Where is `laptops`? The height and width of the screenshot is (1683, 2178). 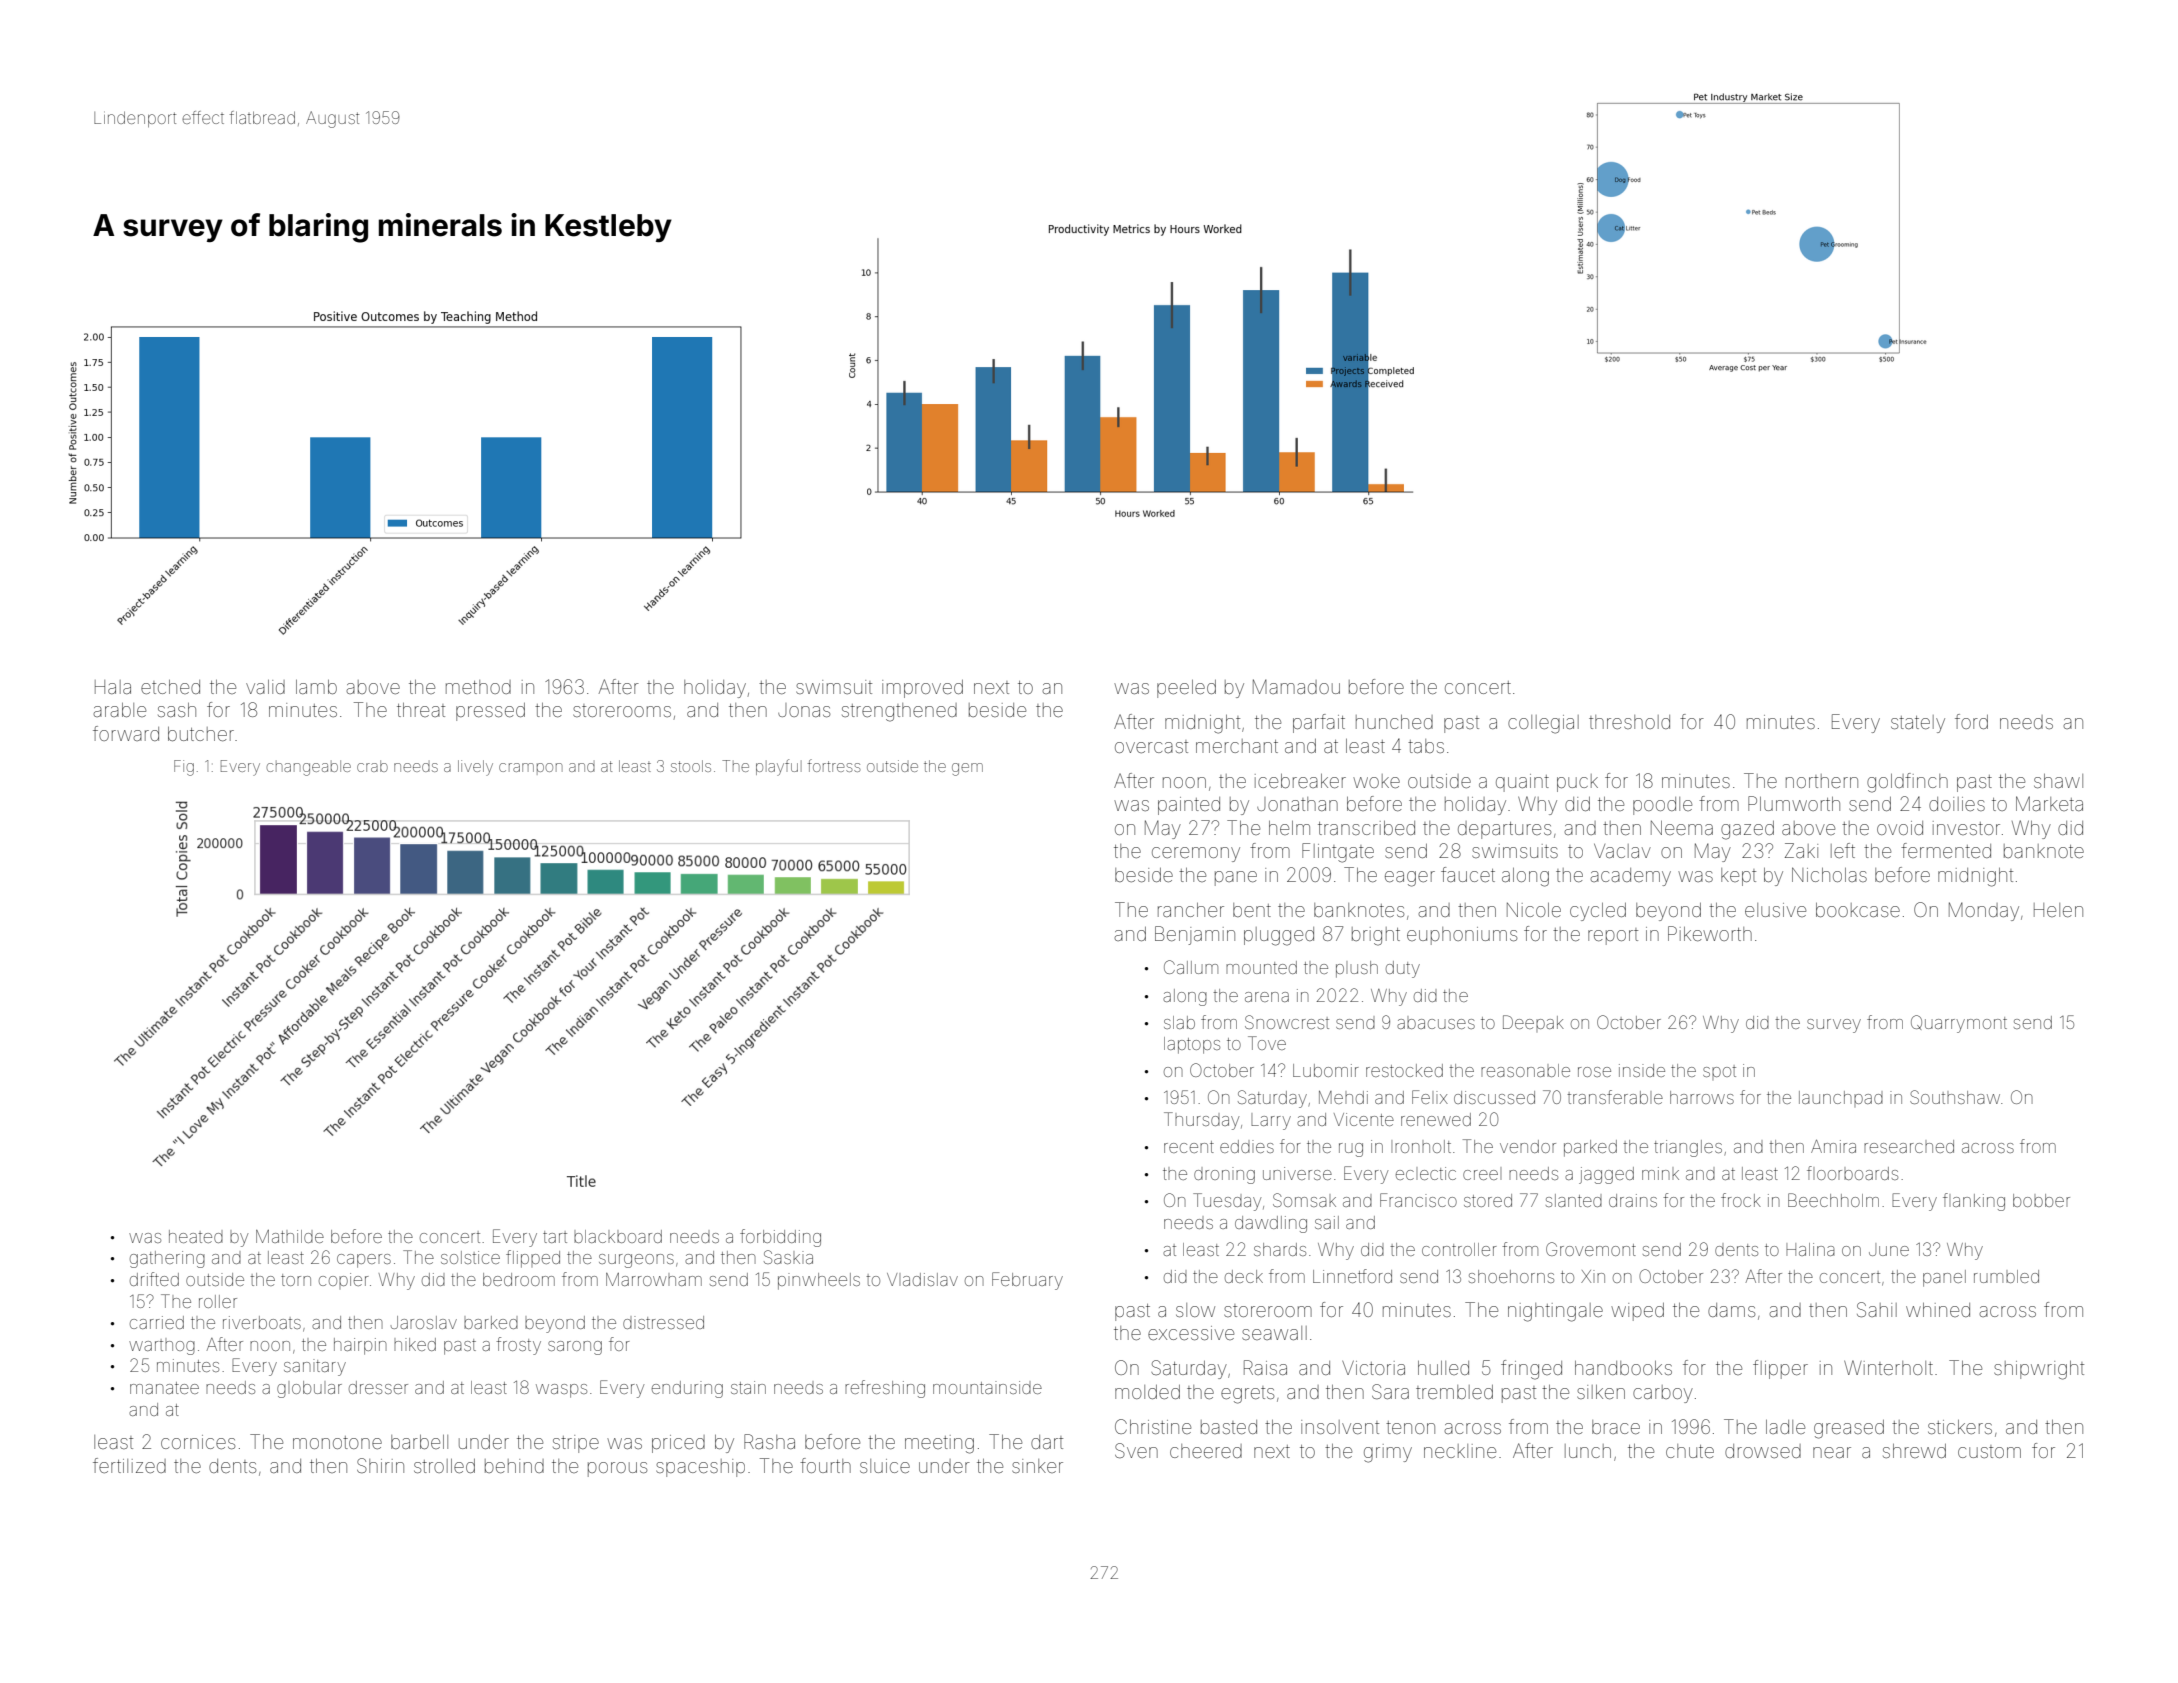
laptops is located at coordinates (1192, 1045).
